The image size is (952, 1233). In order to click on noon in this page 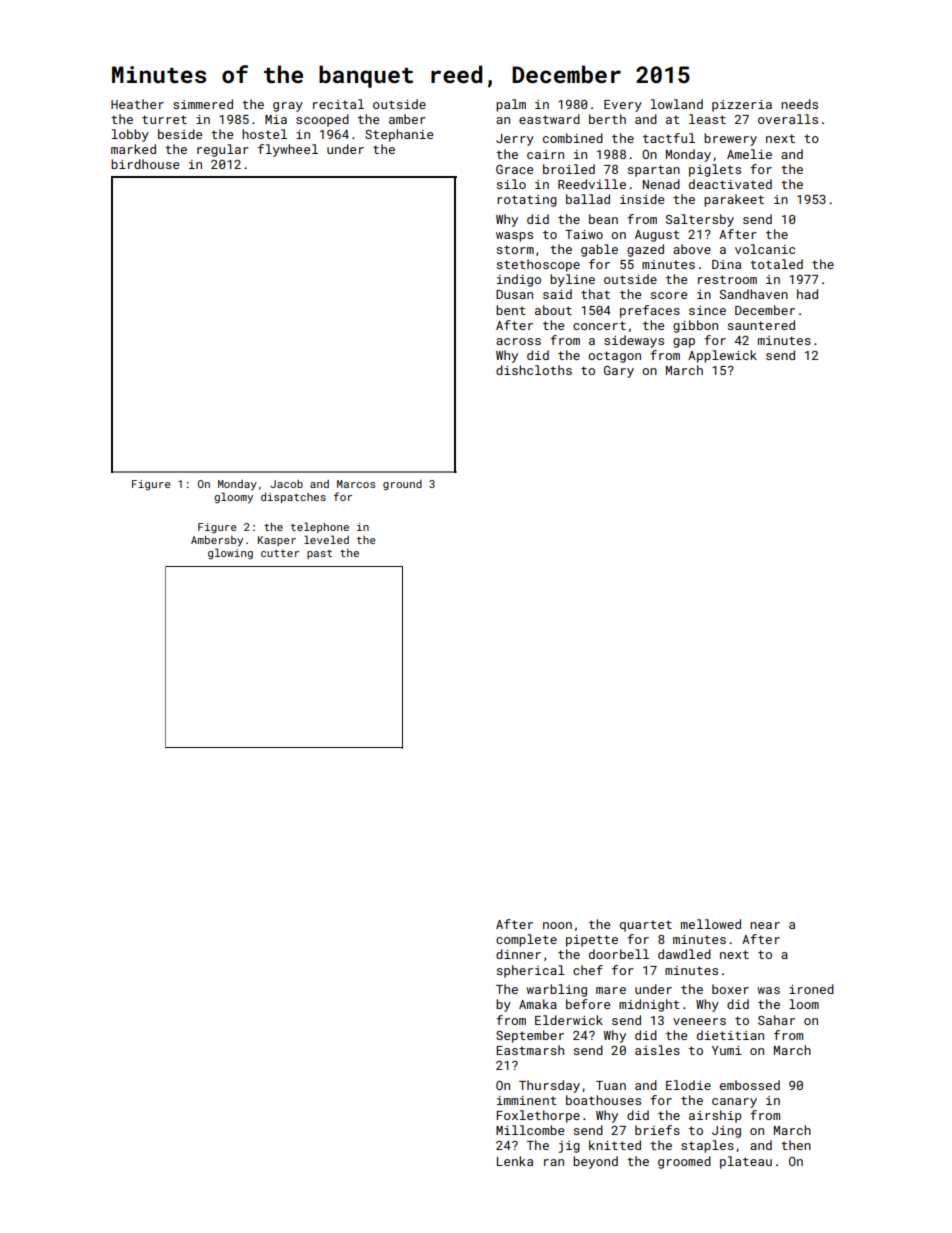, I will do `click(557, 925)`.
